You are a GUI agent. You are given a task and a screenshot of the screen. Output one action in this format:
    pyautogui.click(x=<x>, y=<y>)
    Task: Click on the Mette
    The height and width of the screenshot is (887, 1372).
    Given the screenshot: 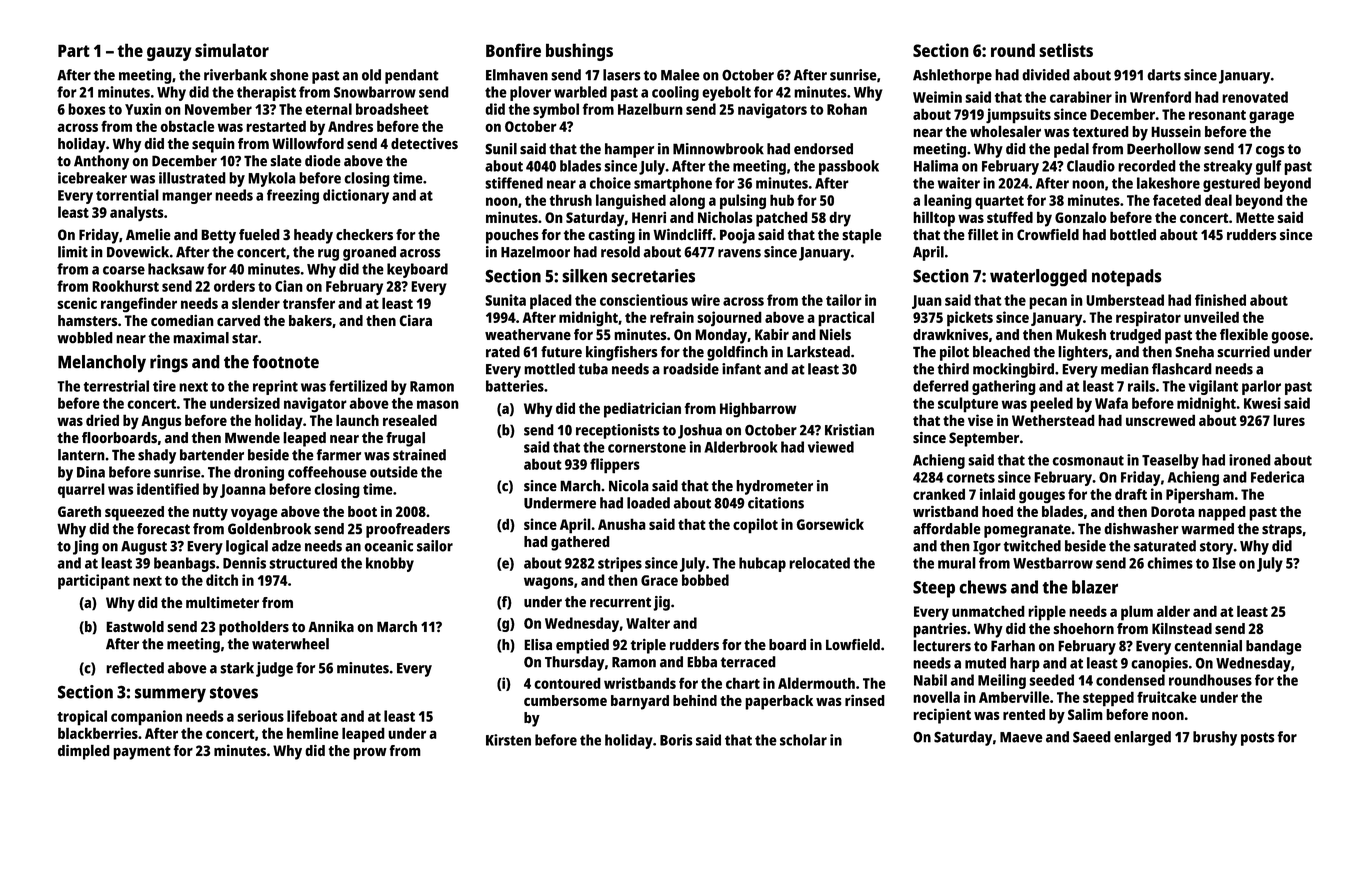 What is the action you would take?
    pyautogui.click(x=1255, y=217)
